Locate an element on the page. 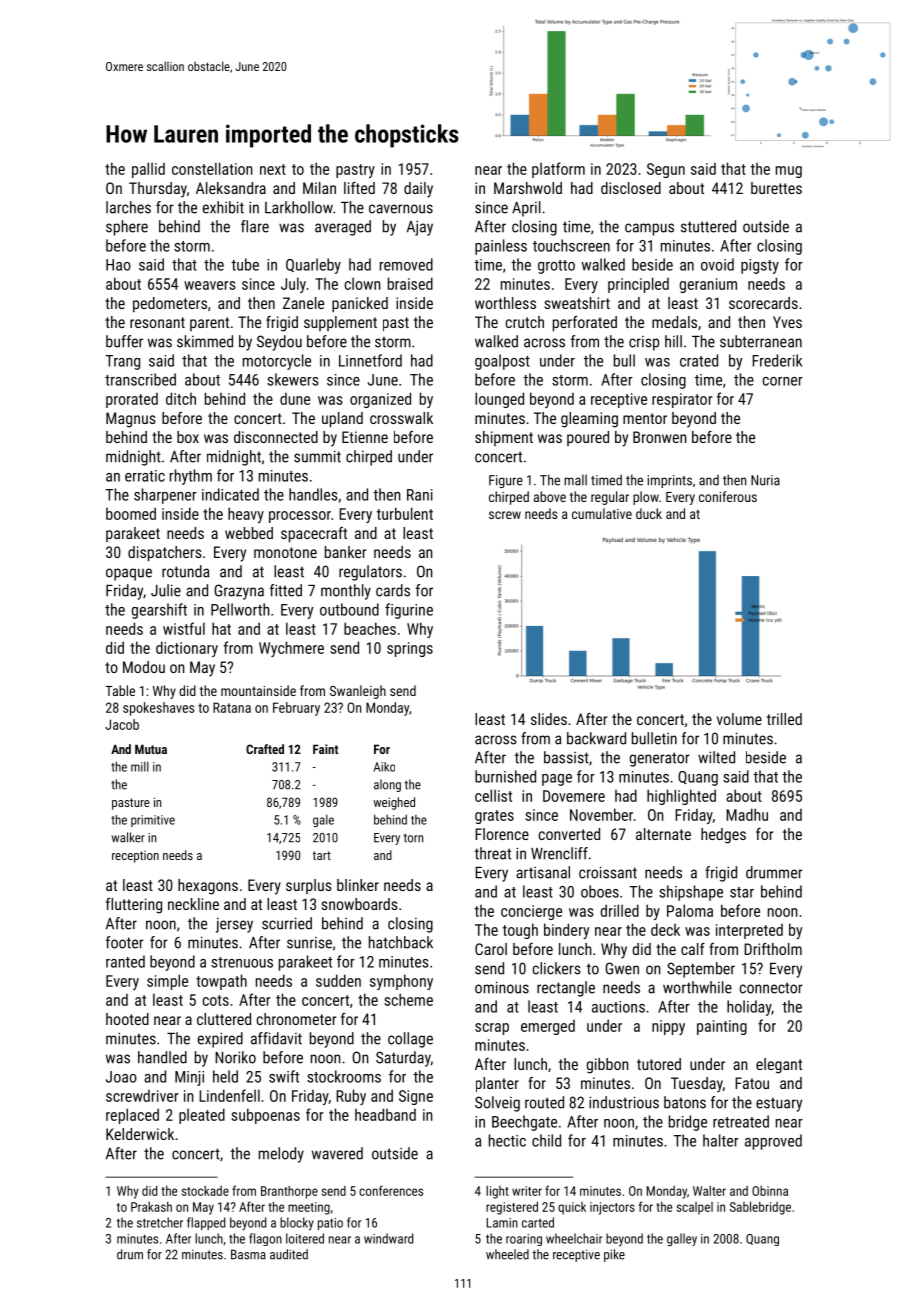 This image has width=908, height=1316. stuttered is located at coordinates (708, 226).
